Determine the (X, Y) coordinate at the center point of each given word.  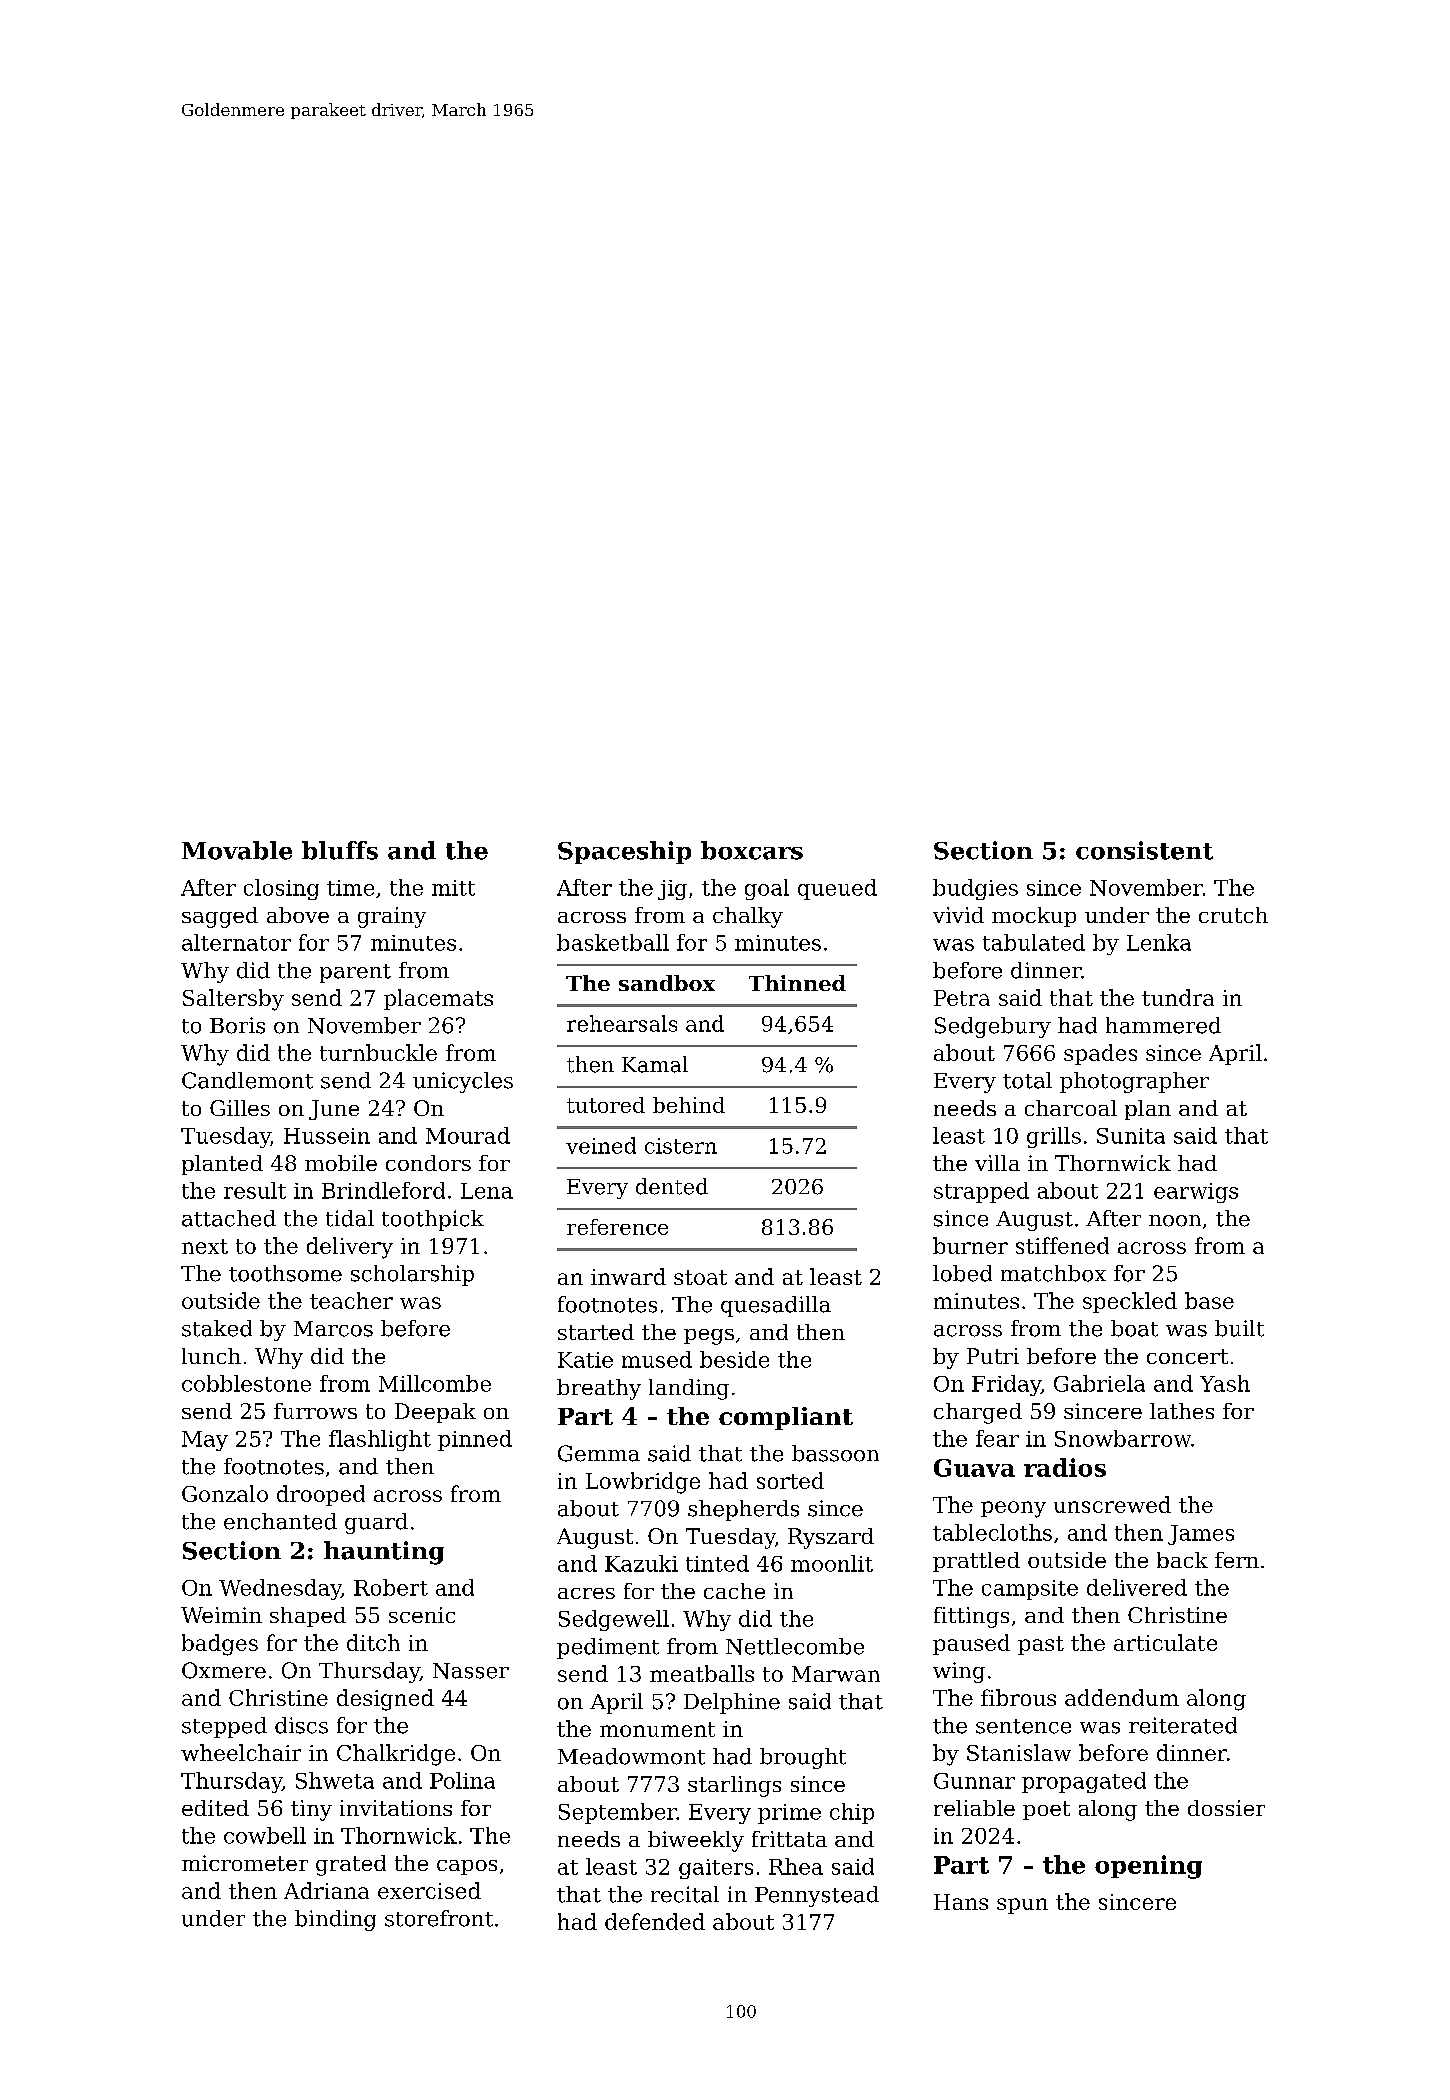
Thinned (797, 983)
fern (1237, 1560)
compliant (786, 1418)
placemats (438, 999)
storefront (439, 1918)
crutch (1233, 915)
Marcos (333, 1329)
